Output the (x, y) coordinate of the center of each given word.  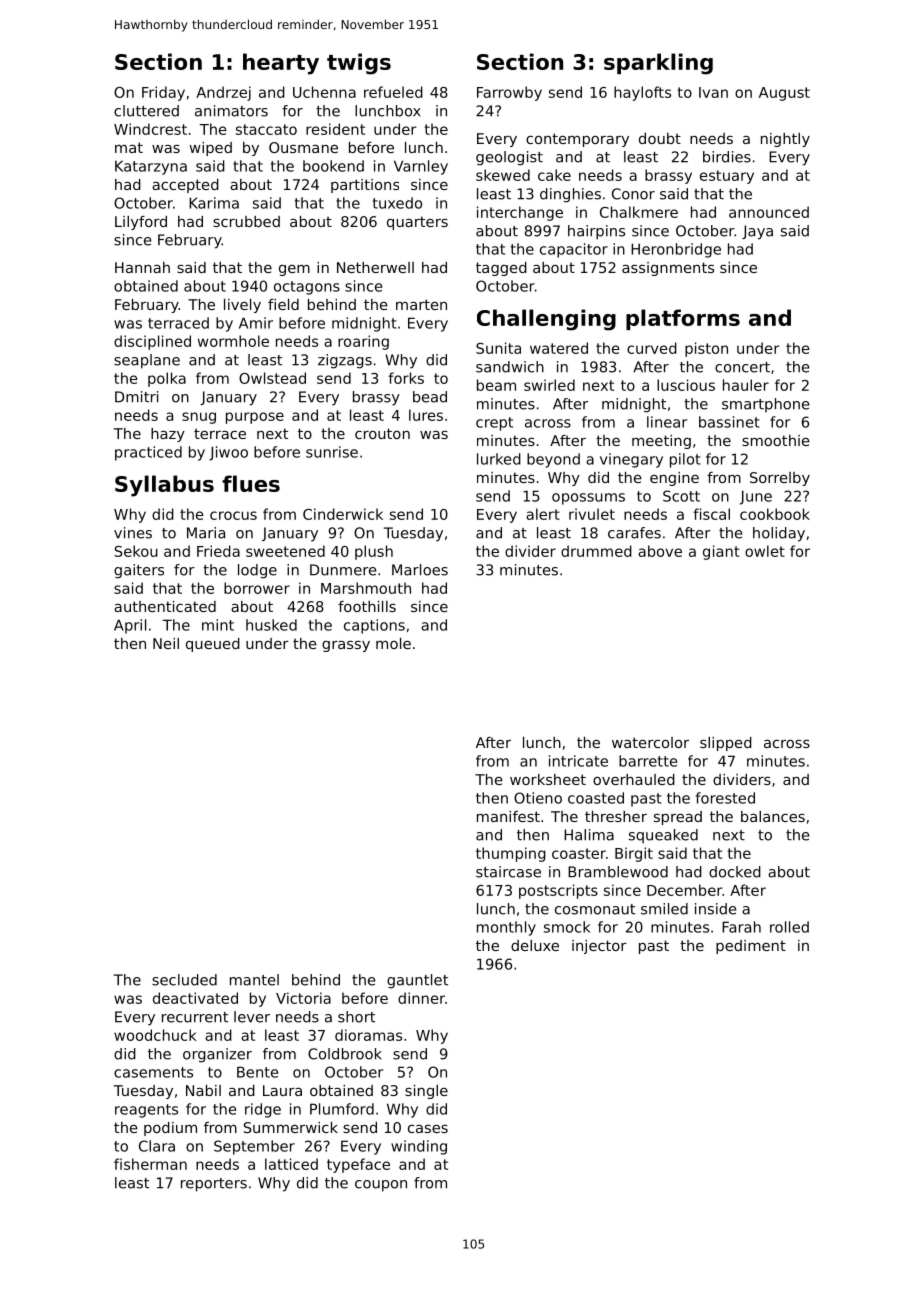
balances (773, 816)
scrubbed (246, 221)
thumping (511, 854)
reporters (214, 1185)
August (784, 94)
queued (213, 645)
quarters (417, 223)
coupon (381, 1186)
